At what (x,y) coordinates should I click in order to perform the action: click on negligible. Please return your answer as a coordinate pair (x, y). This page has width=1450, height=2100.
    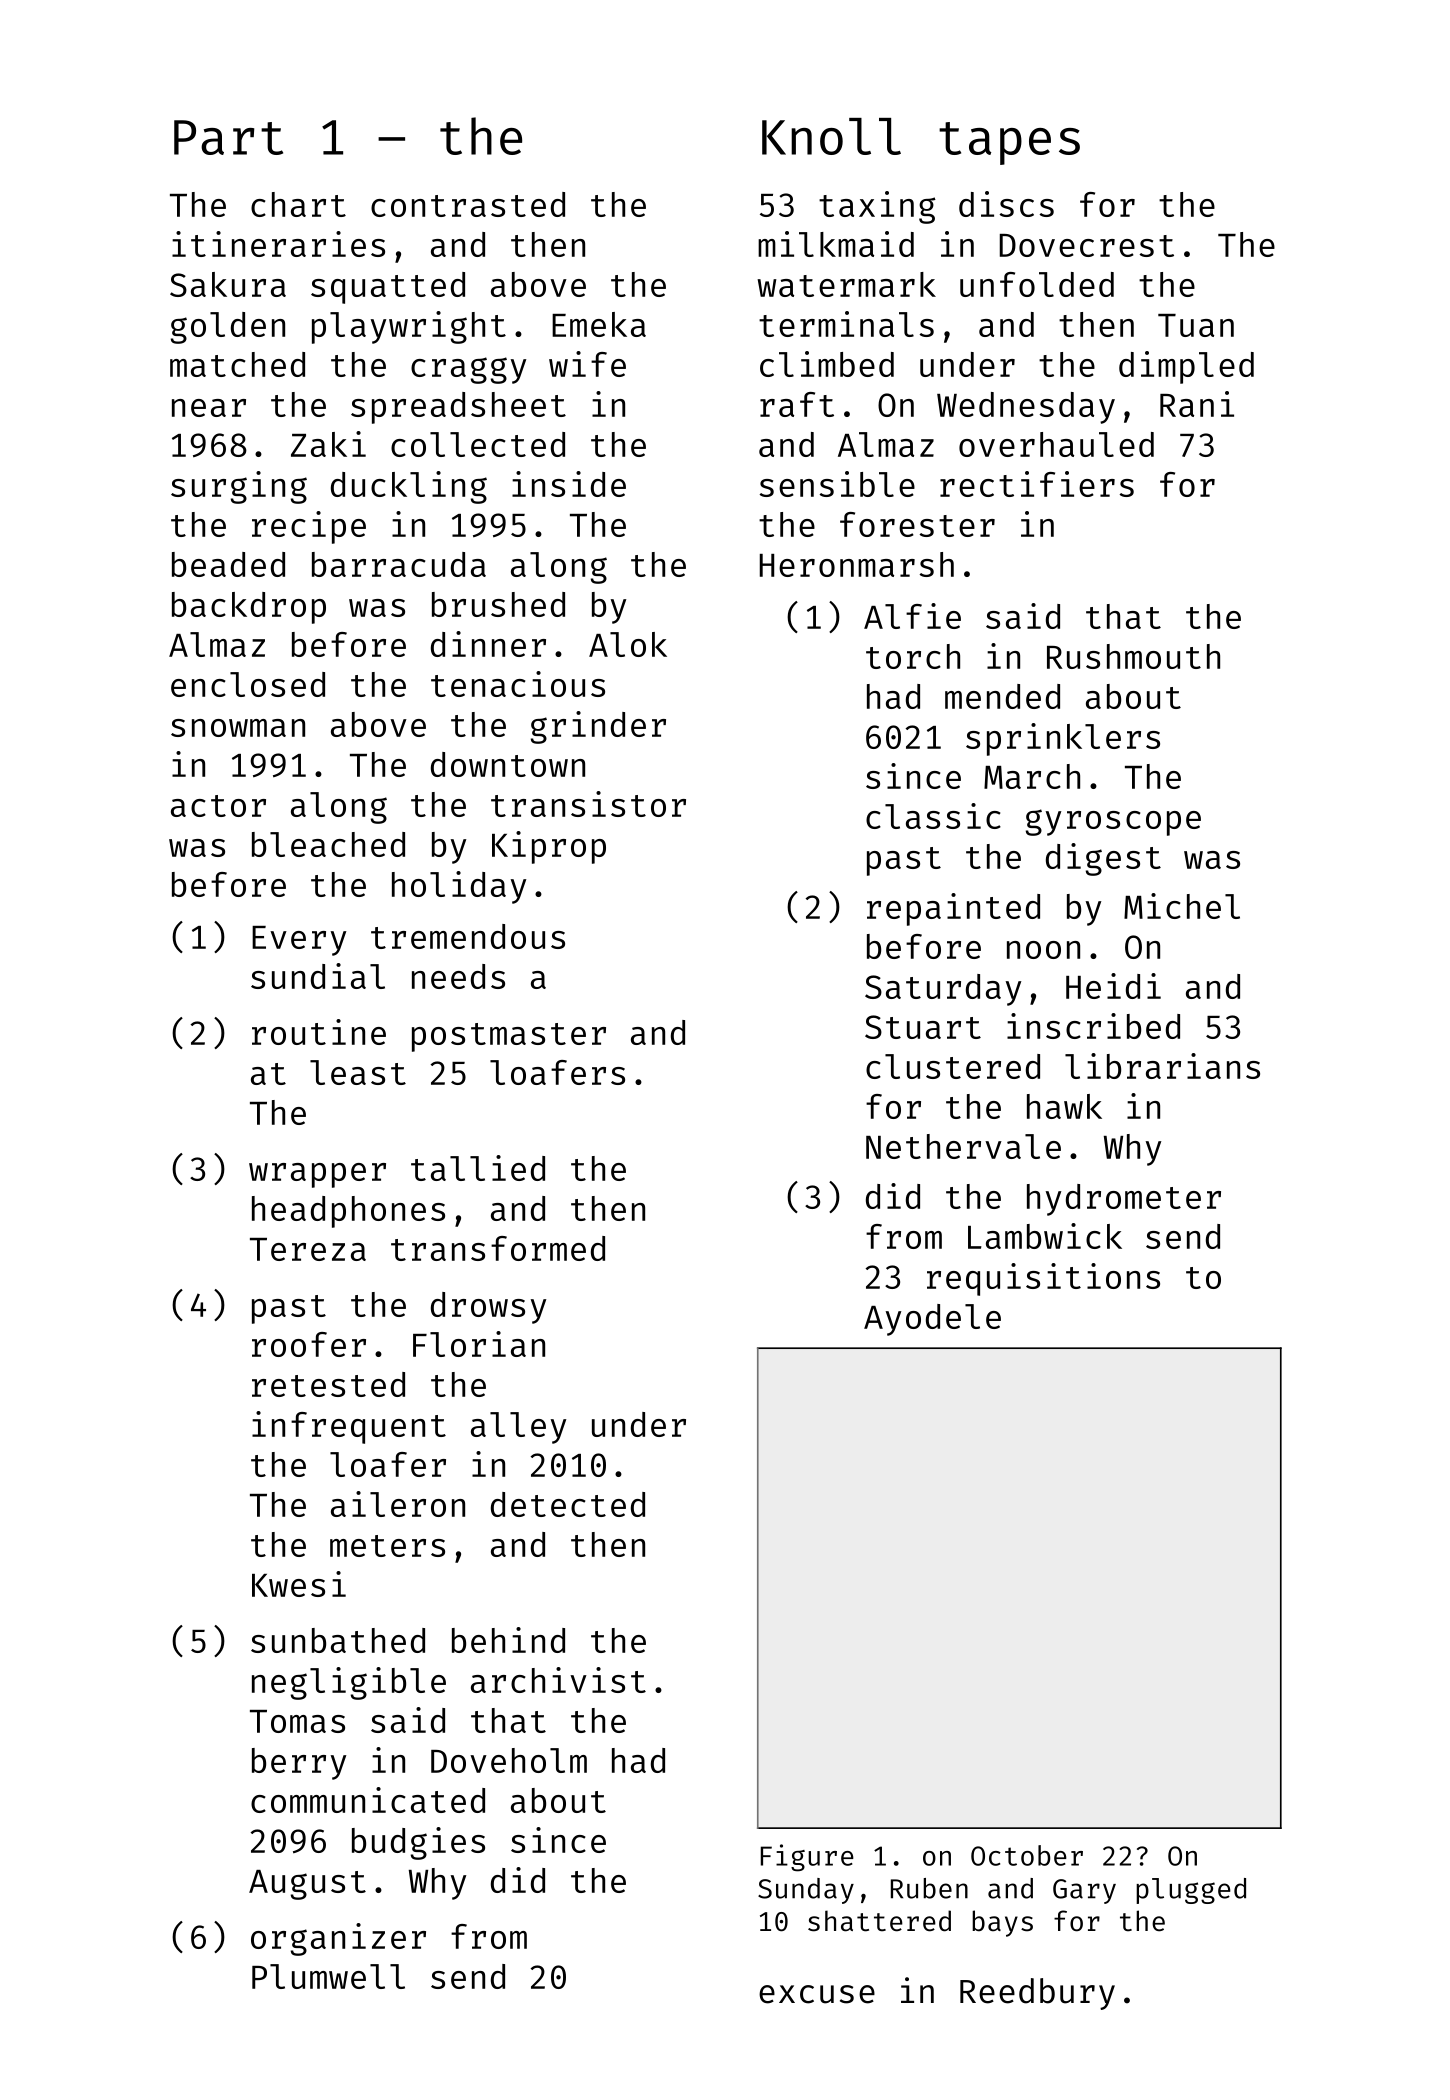
    Looking at the image, I should click on (349, 1683).
